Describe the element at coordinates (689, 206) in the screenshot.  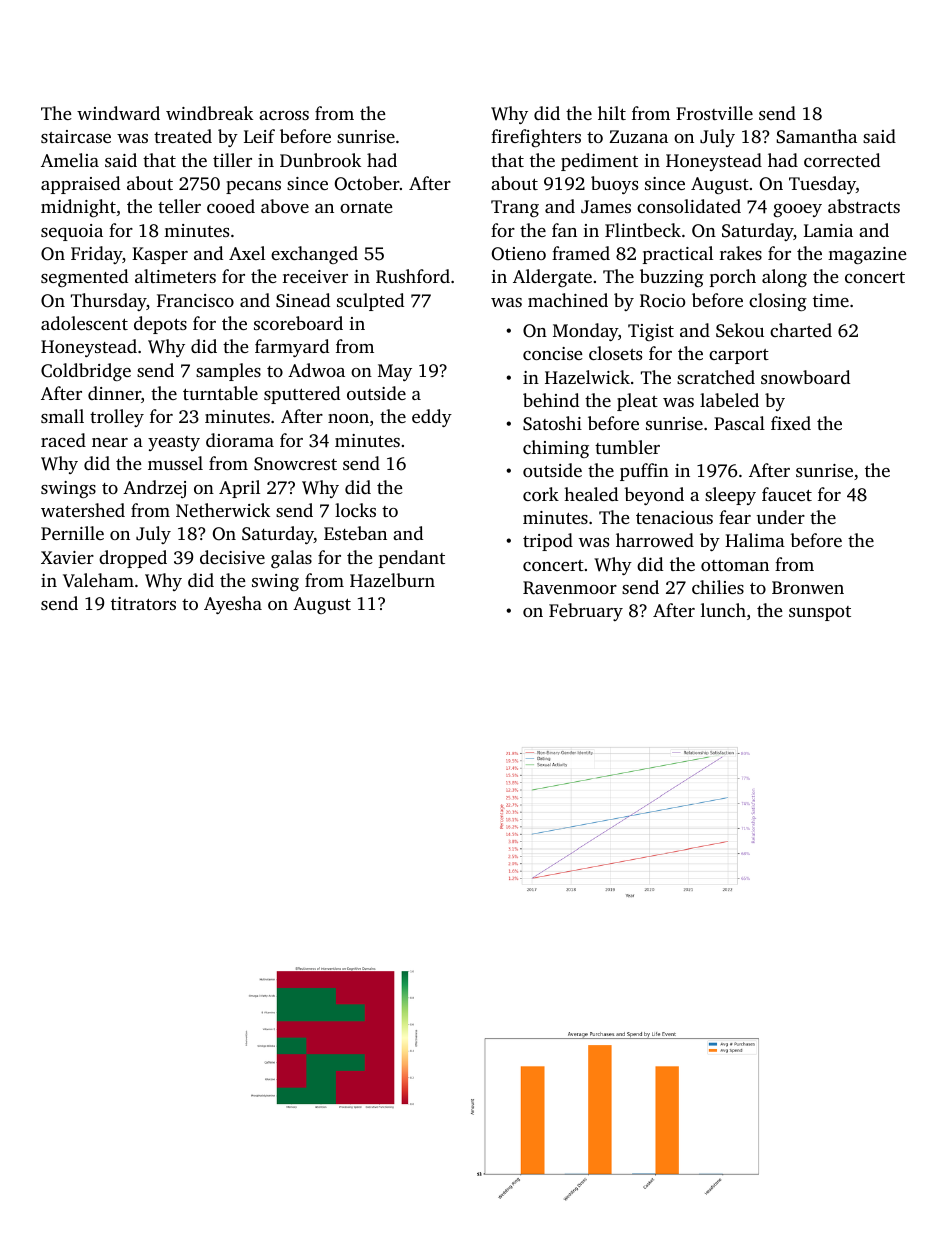
I see `consolidated` at that location.
